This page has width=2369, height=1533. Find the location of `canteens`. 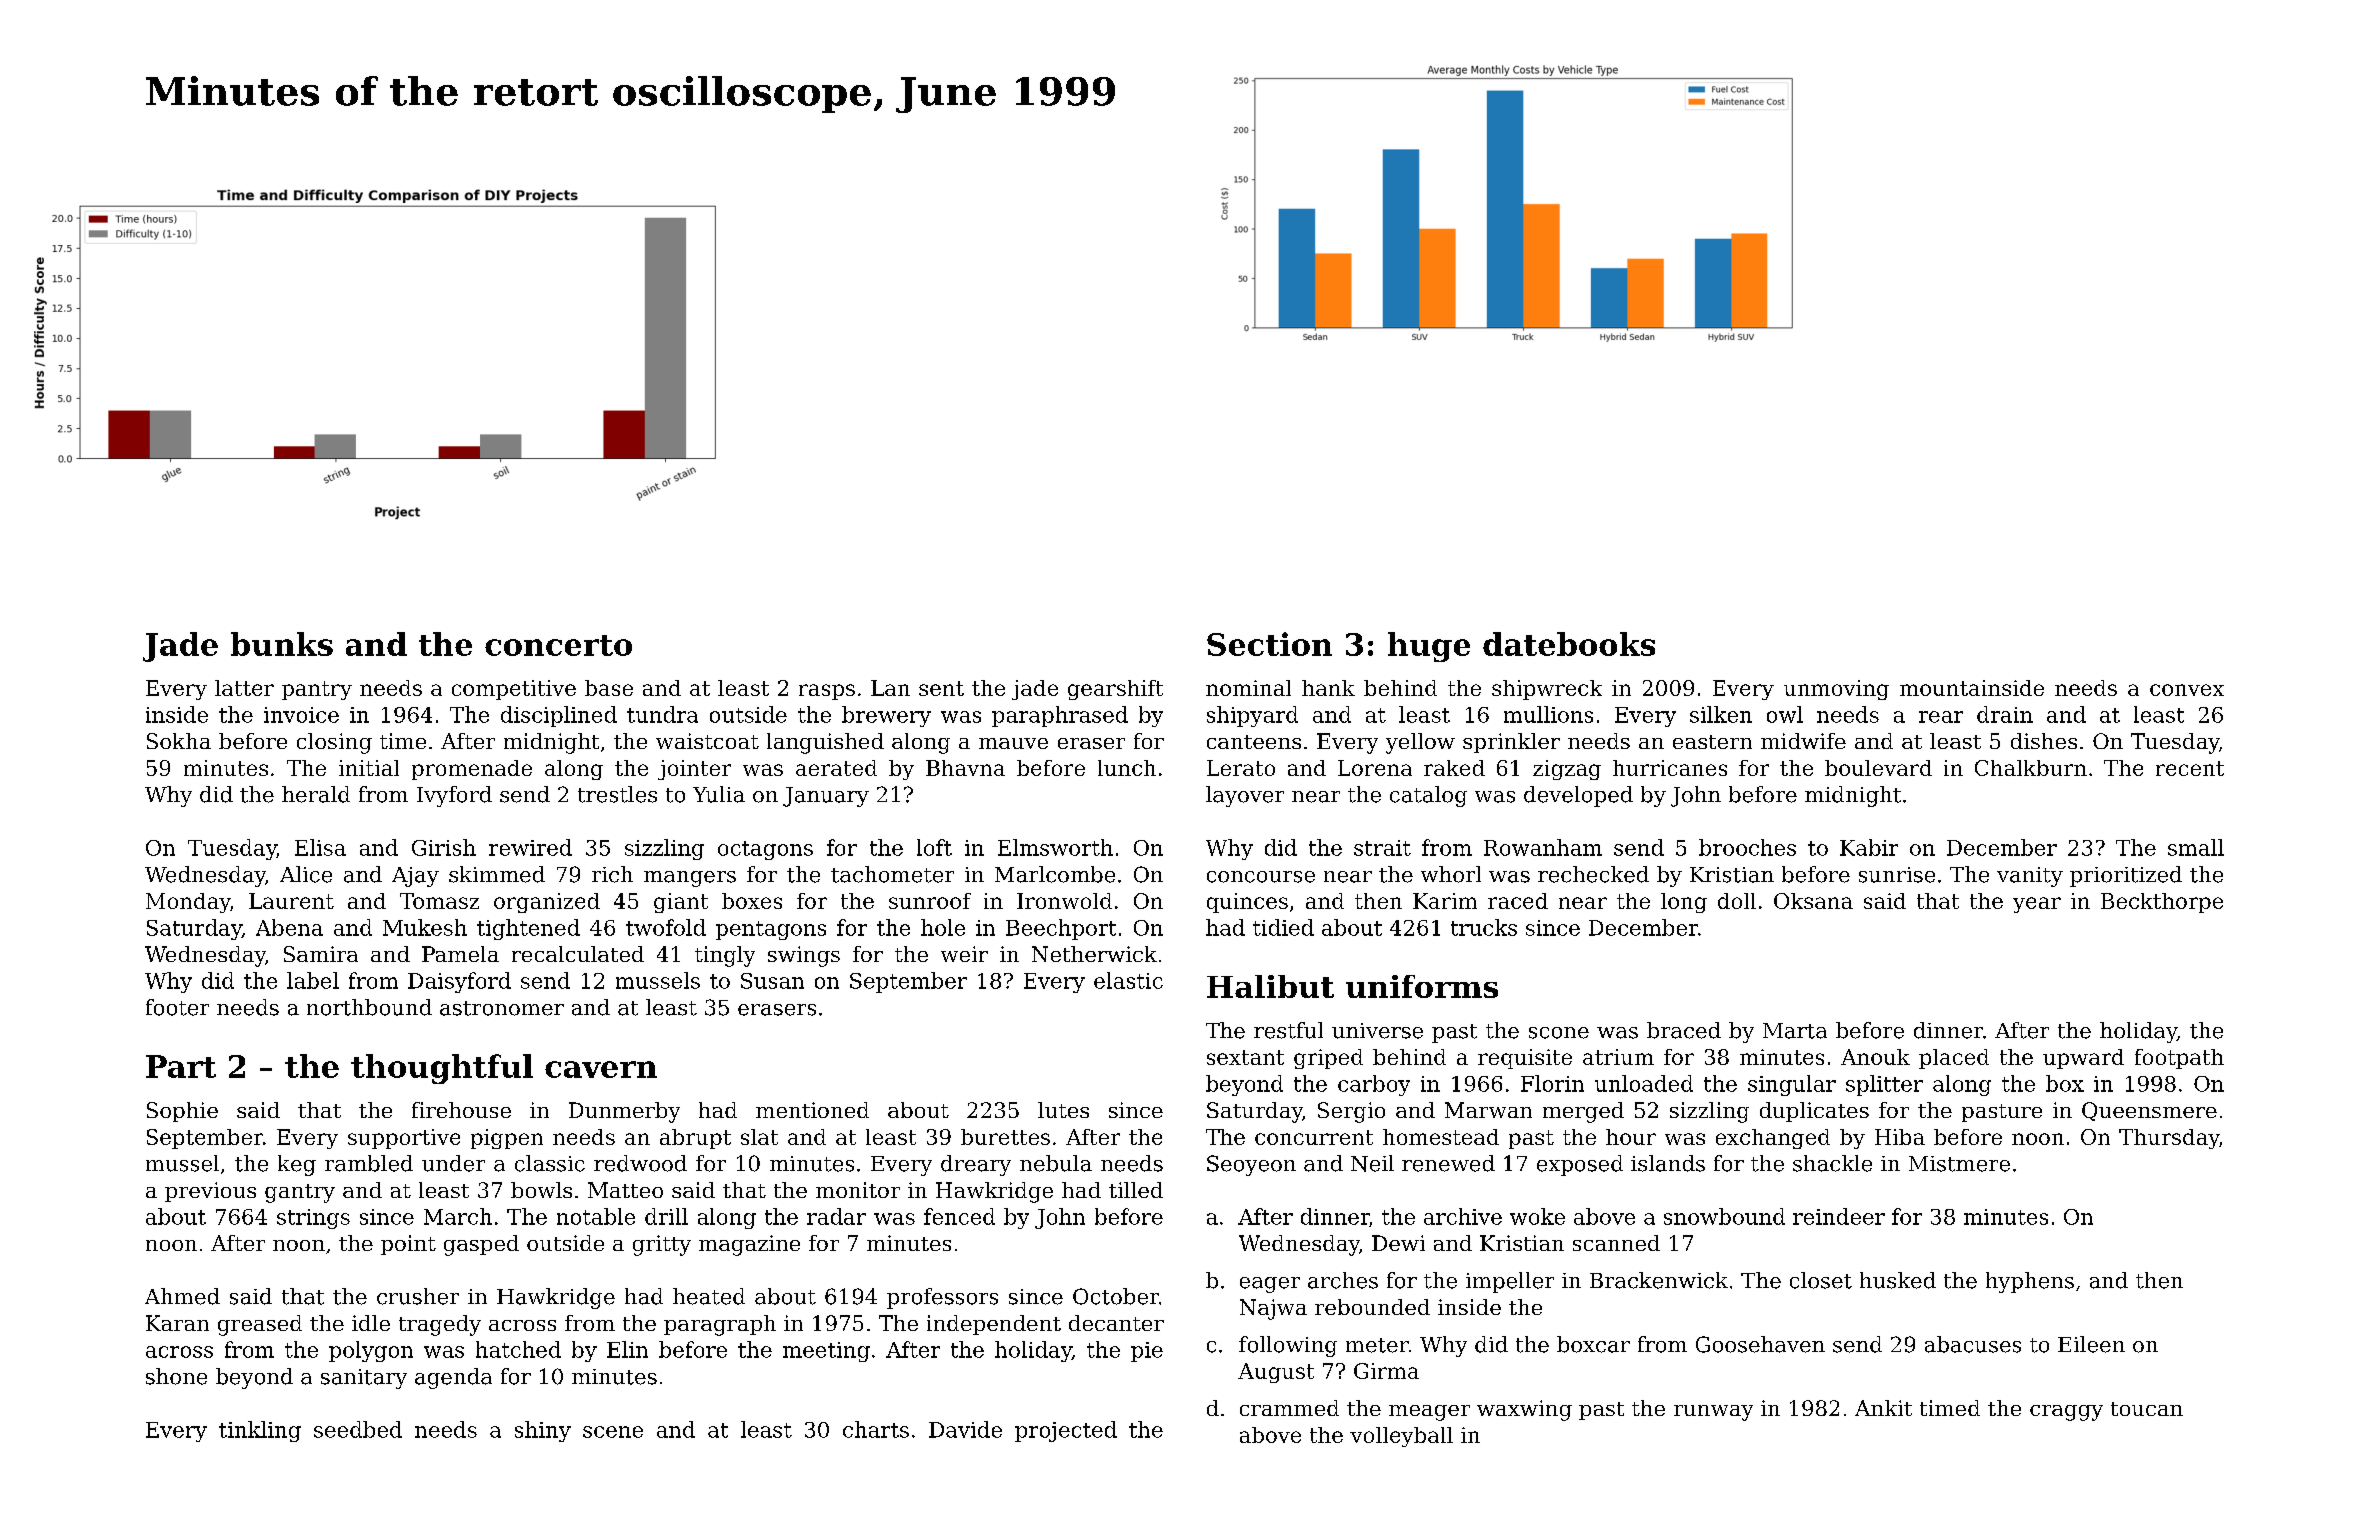

canteens is located at coordinates (1254, 742).
